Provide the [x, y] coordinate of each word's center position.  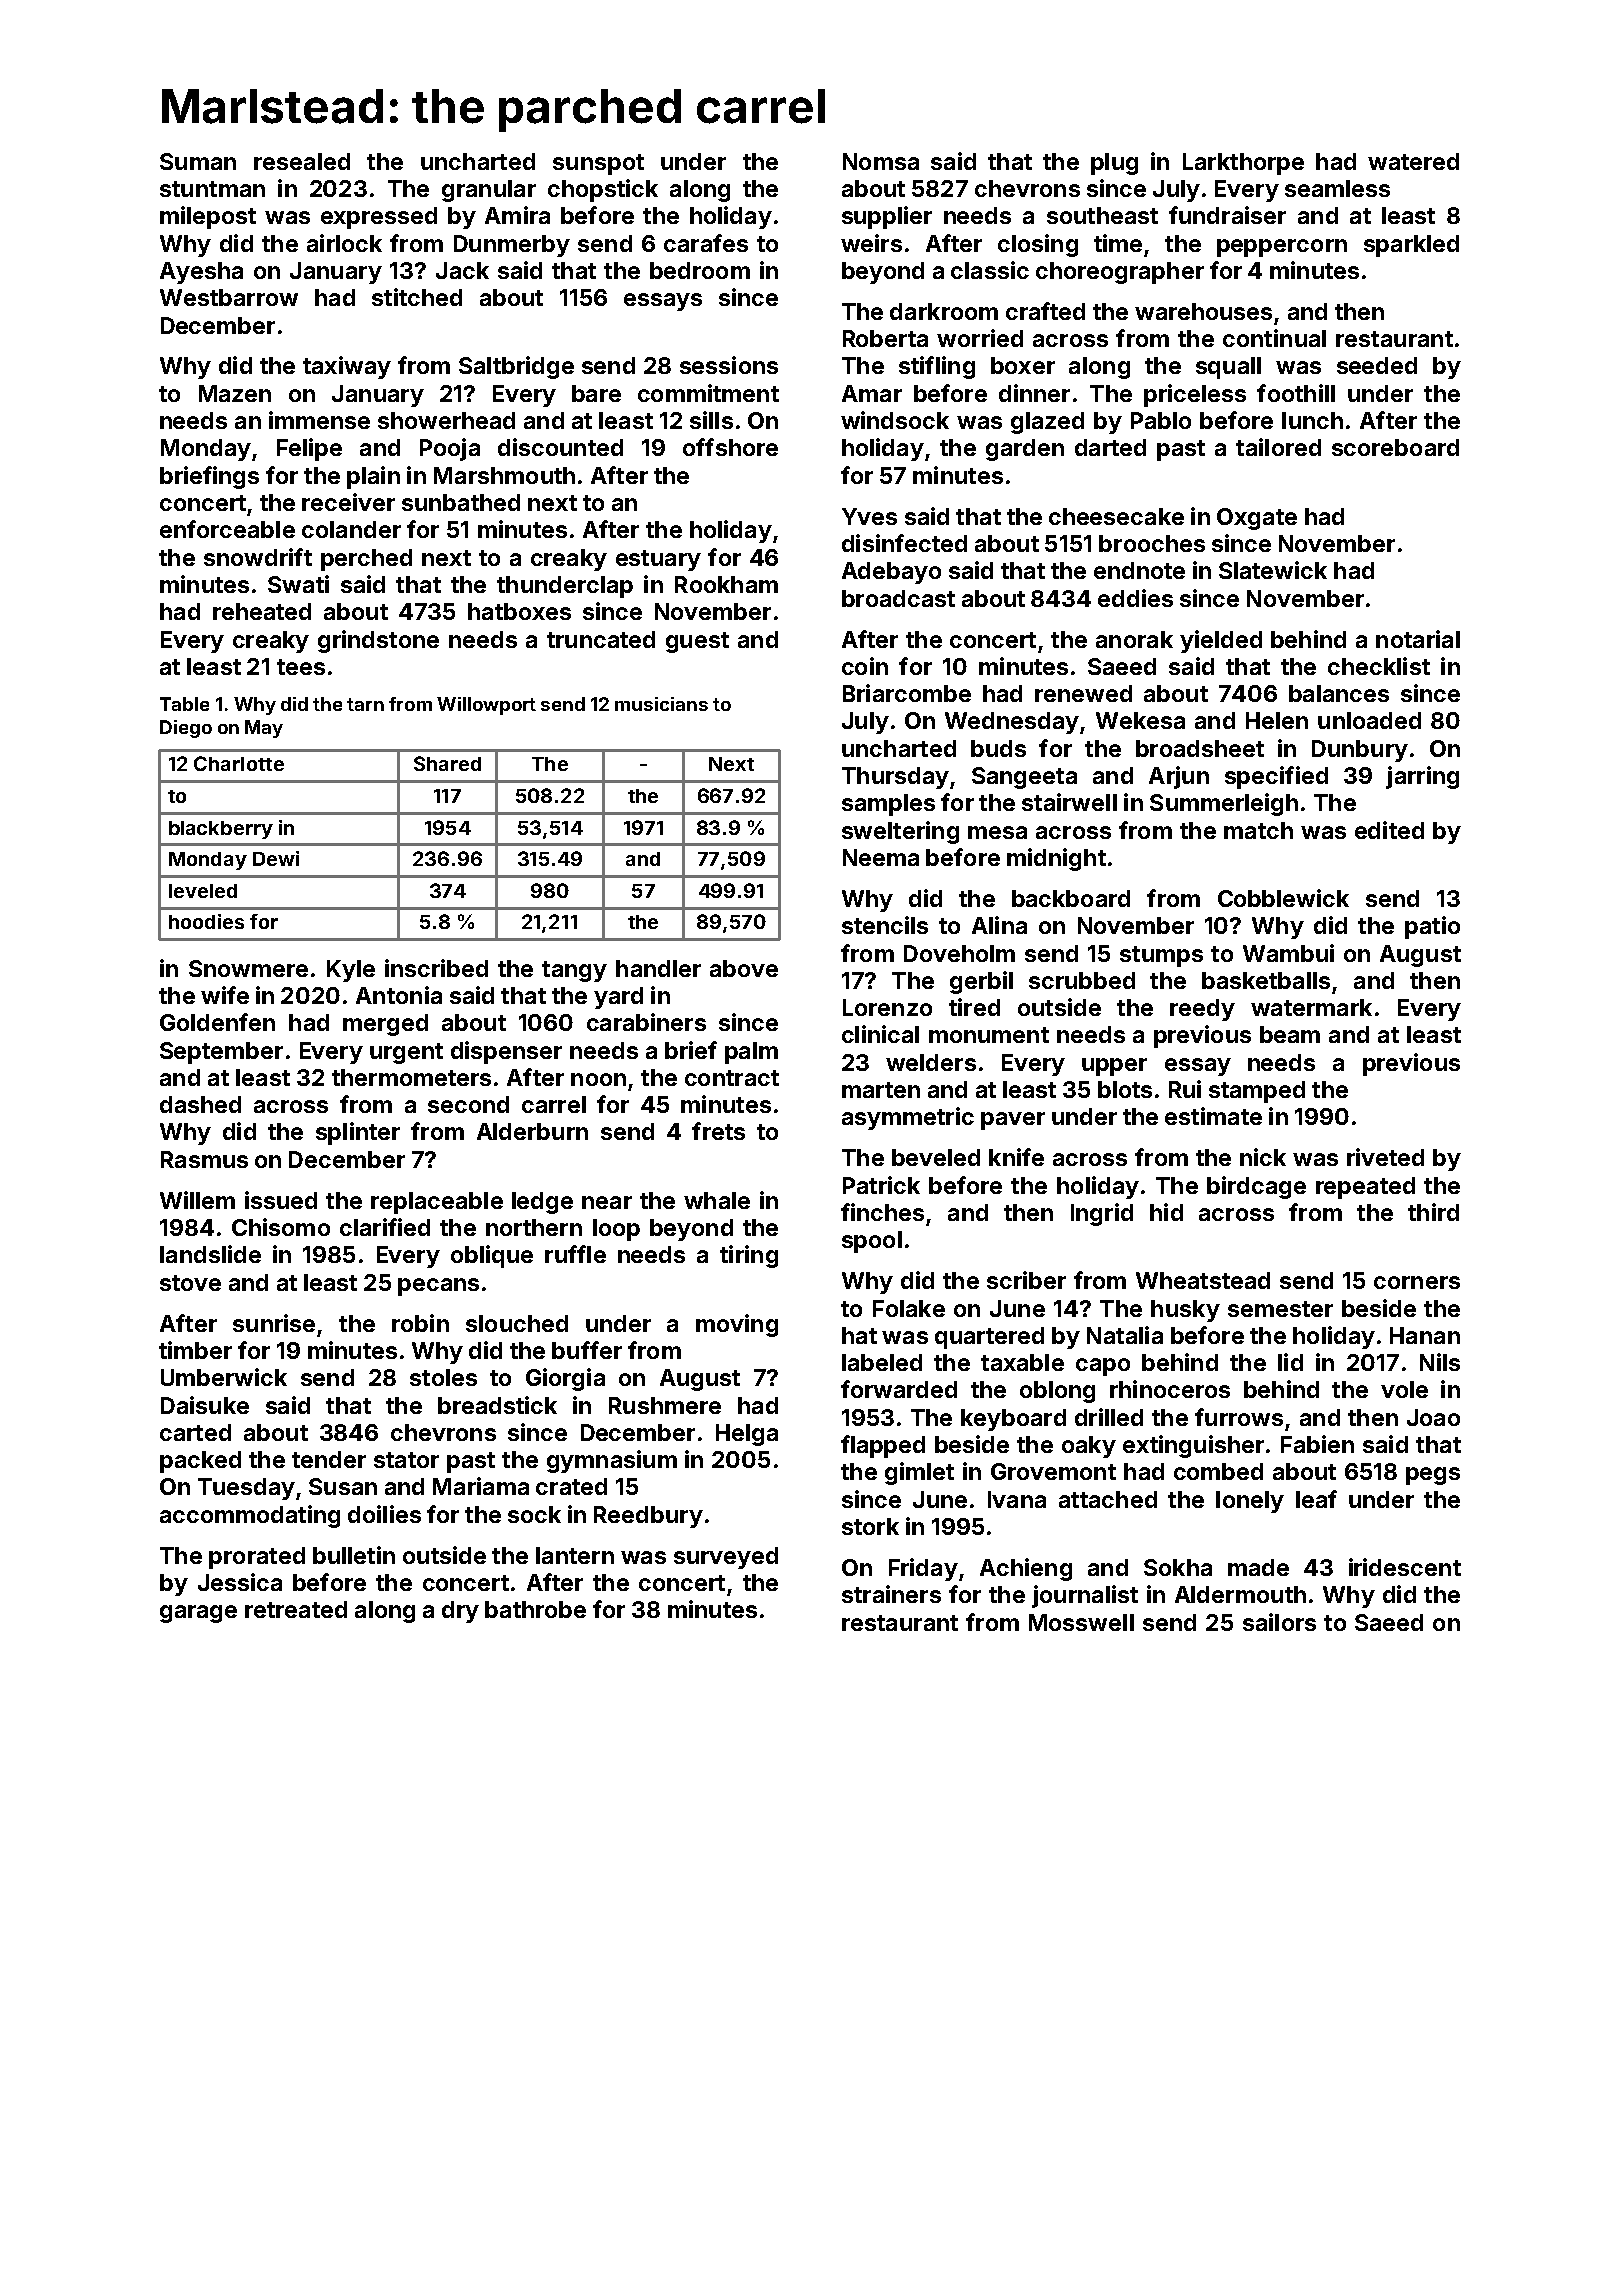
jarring [1422, 777]
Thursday [895, 778]
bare [596, 393]
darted [1110, 447]
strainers [891, 1594]
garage [198, 1614]
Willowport [486, 706]
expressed [379, 218]
